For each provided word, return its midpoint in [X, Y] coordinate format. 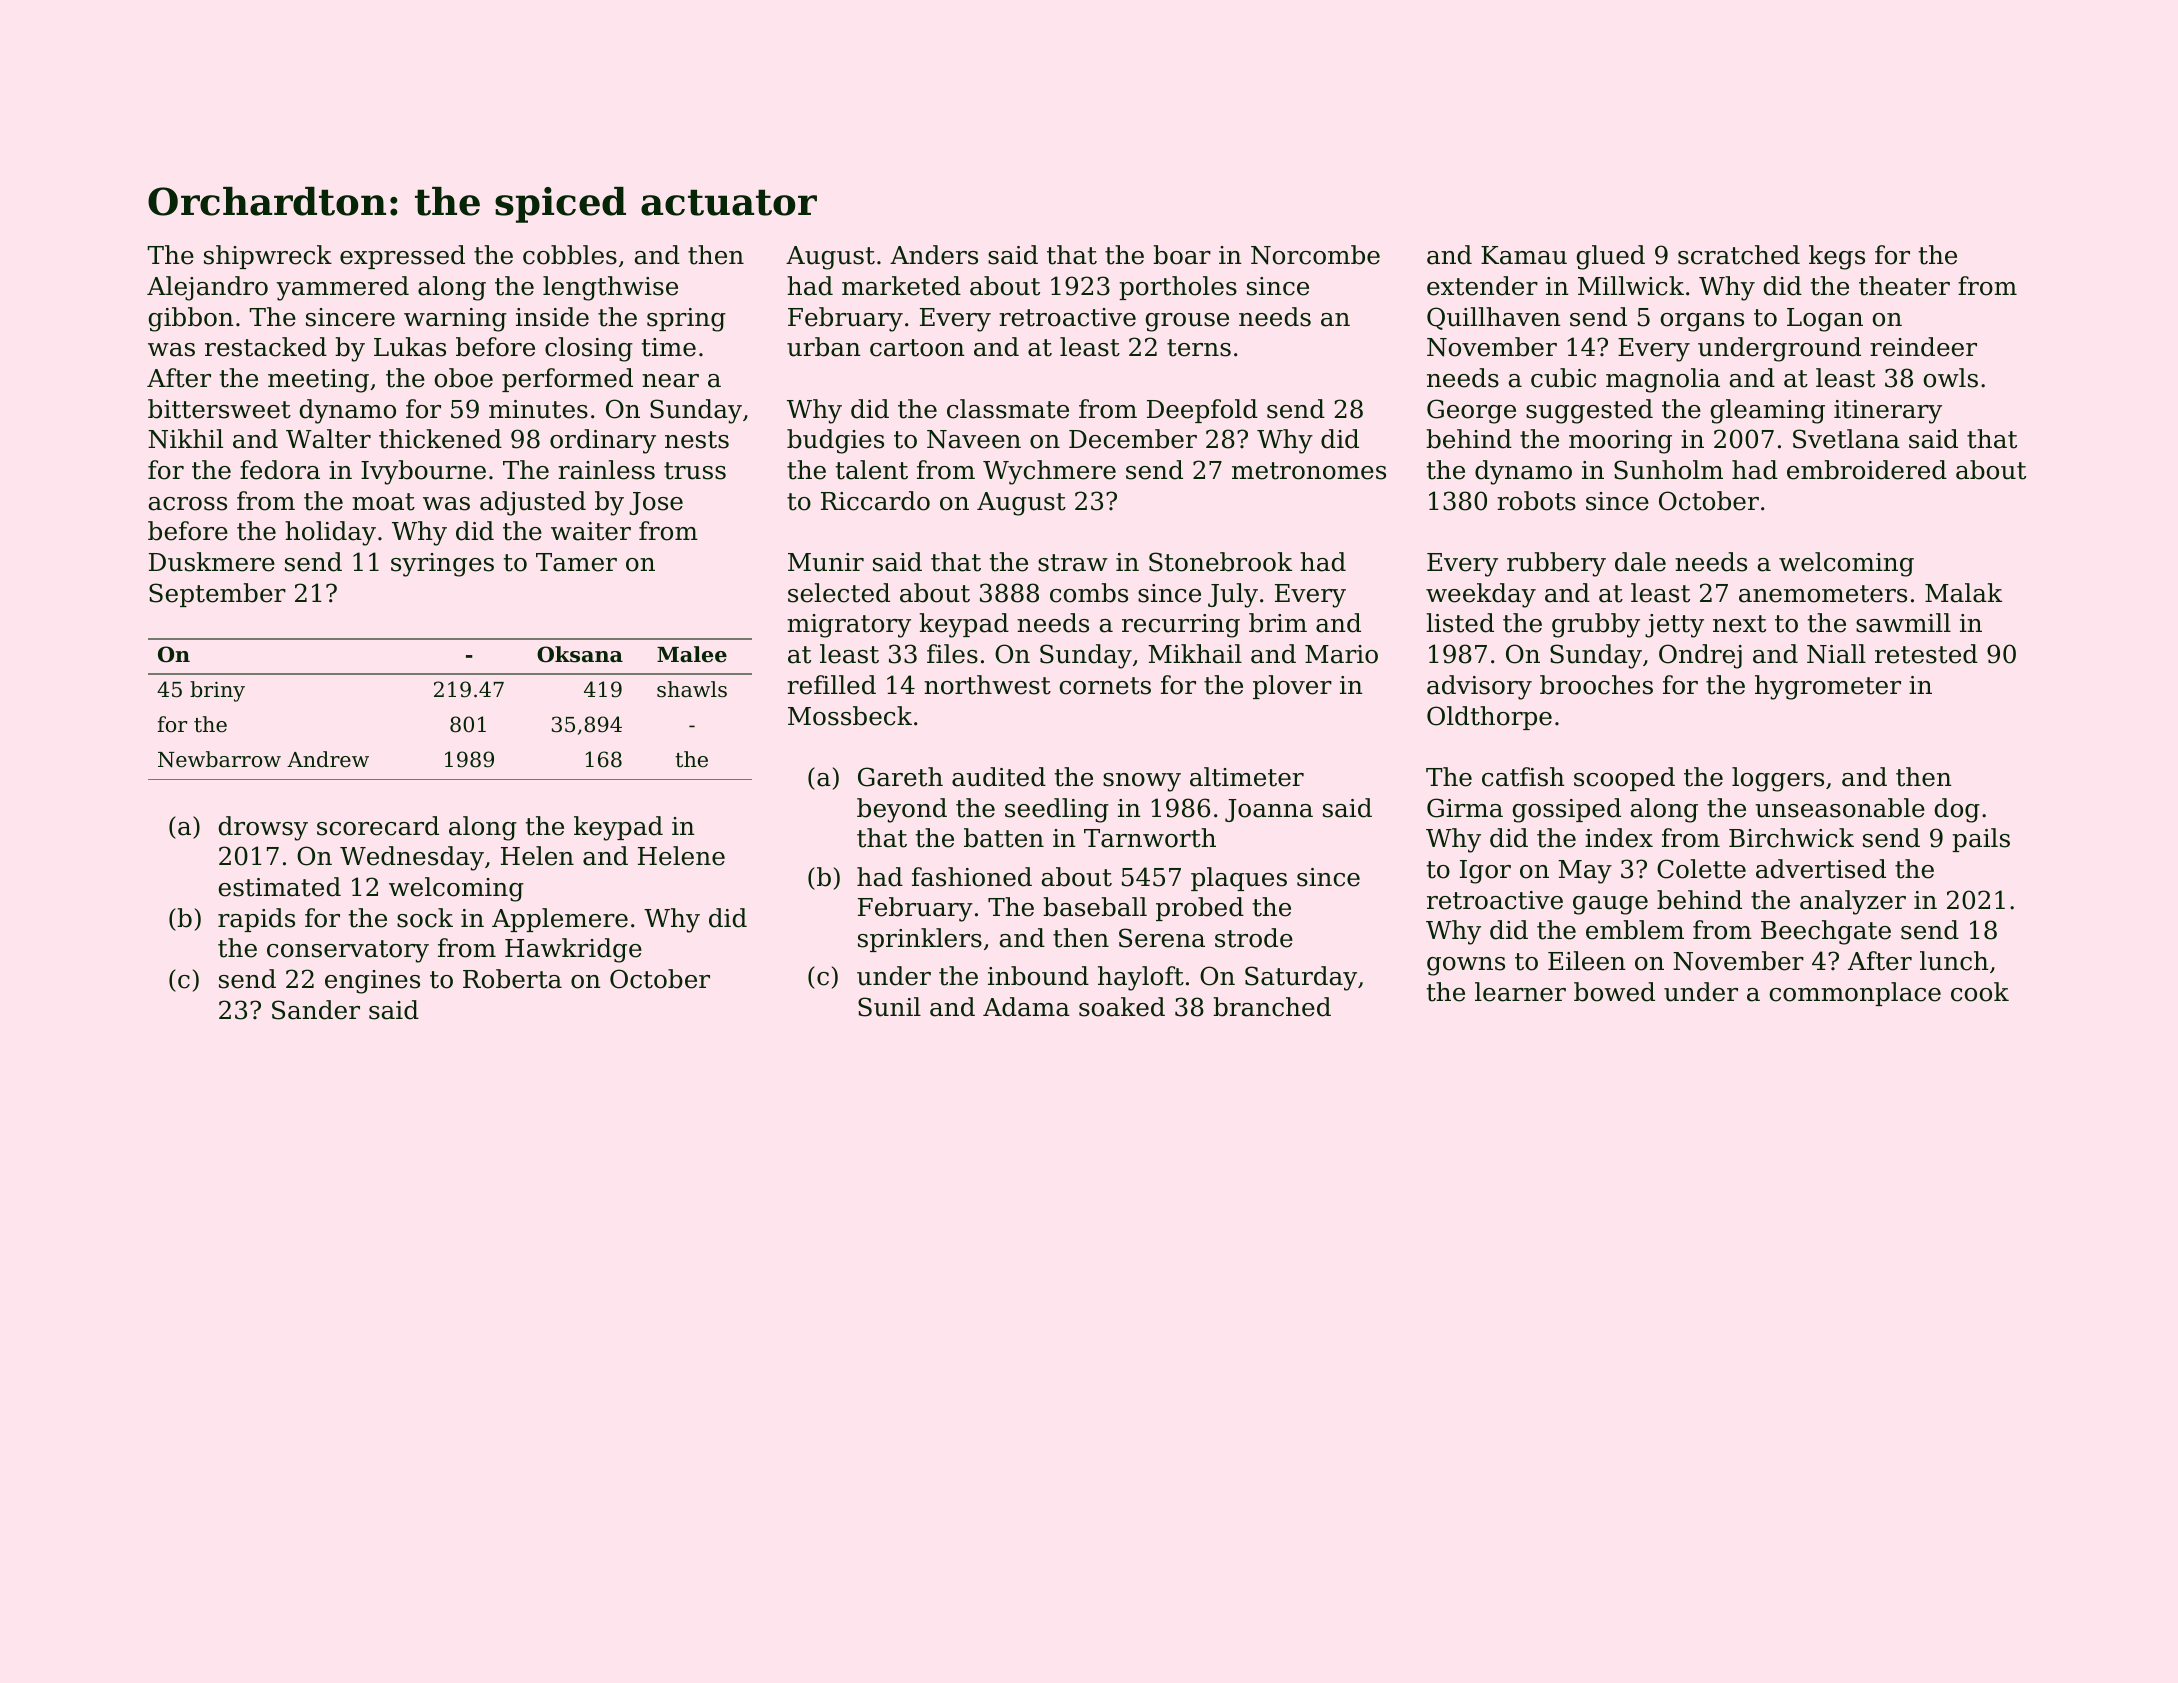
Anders [934, 255]
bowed [1614, 992]
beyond [902, 810]
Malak [1963, 593]
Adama [1026, 1007]
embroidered [1867, 470]
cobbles [570, 255]
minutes [538, 409]
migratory [849, 626]
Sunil [889, 1007]
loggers [1778, 779]
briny [217, 691]
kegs [1837, 257]
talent [872, 470]
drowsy [263, 828]
